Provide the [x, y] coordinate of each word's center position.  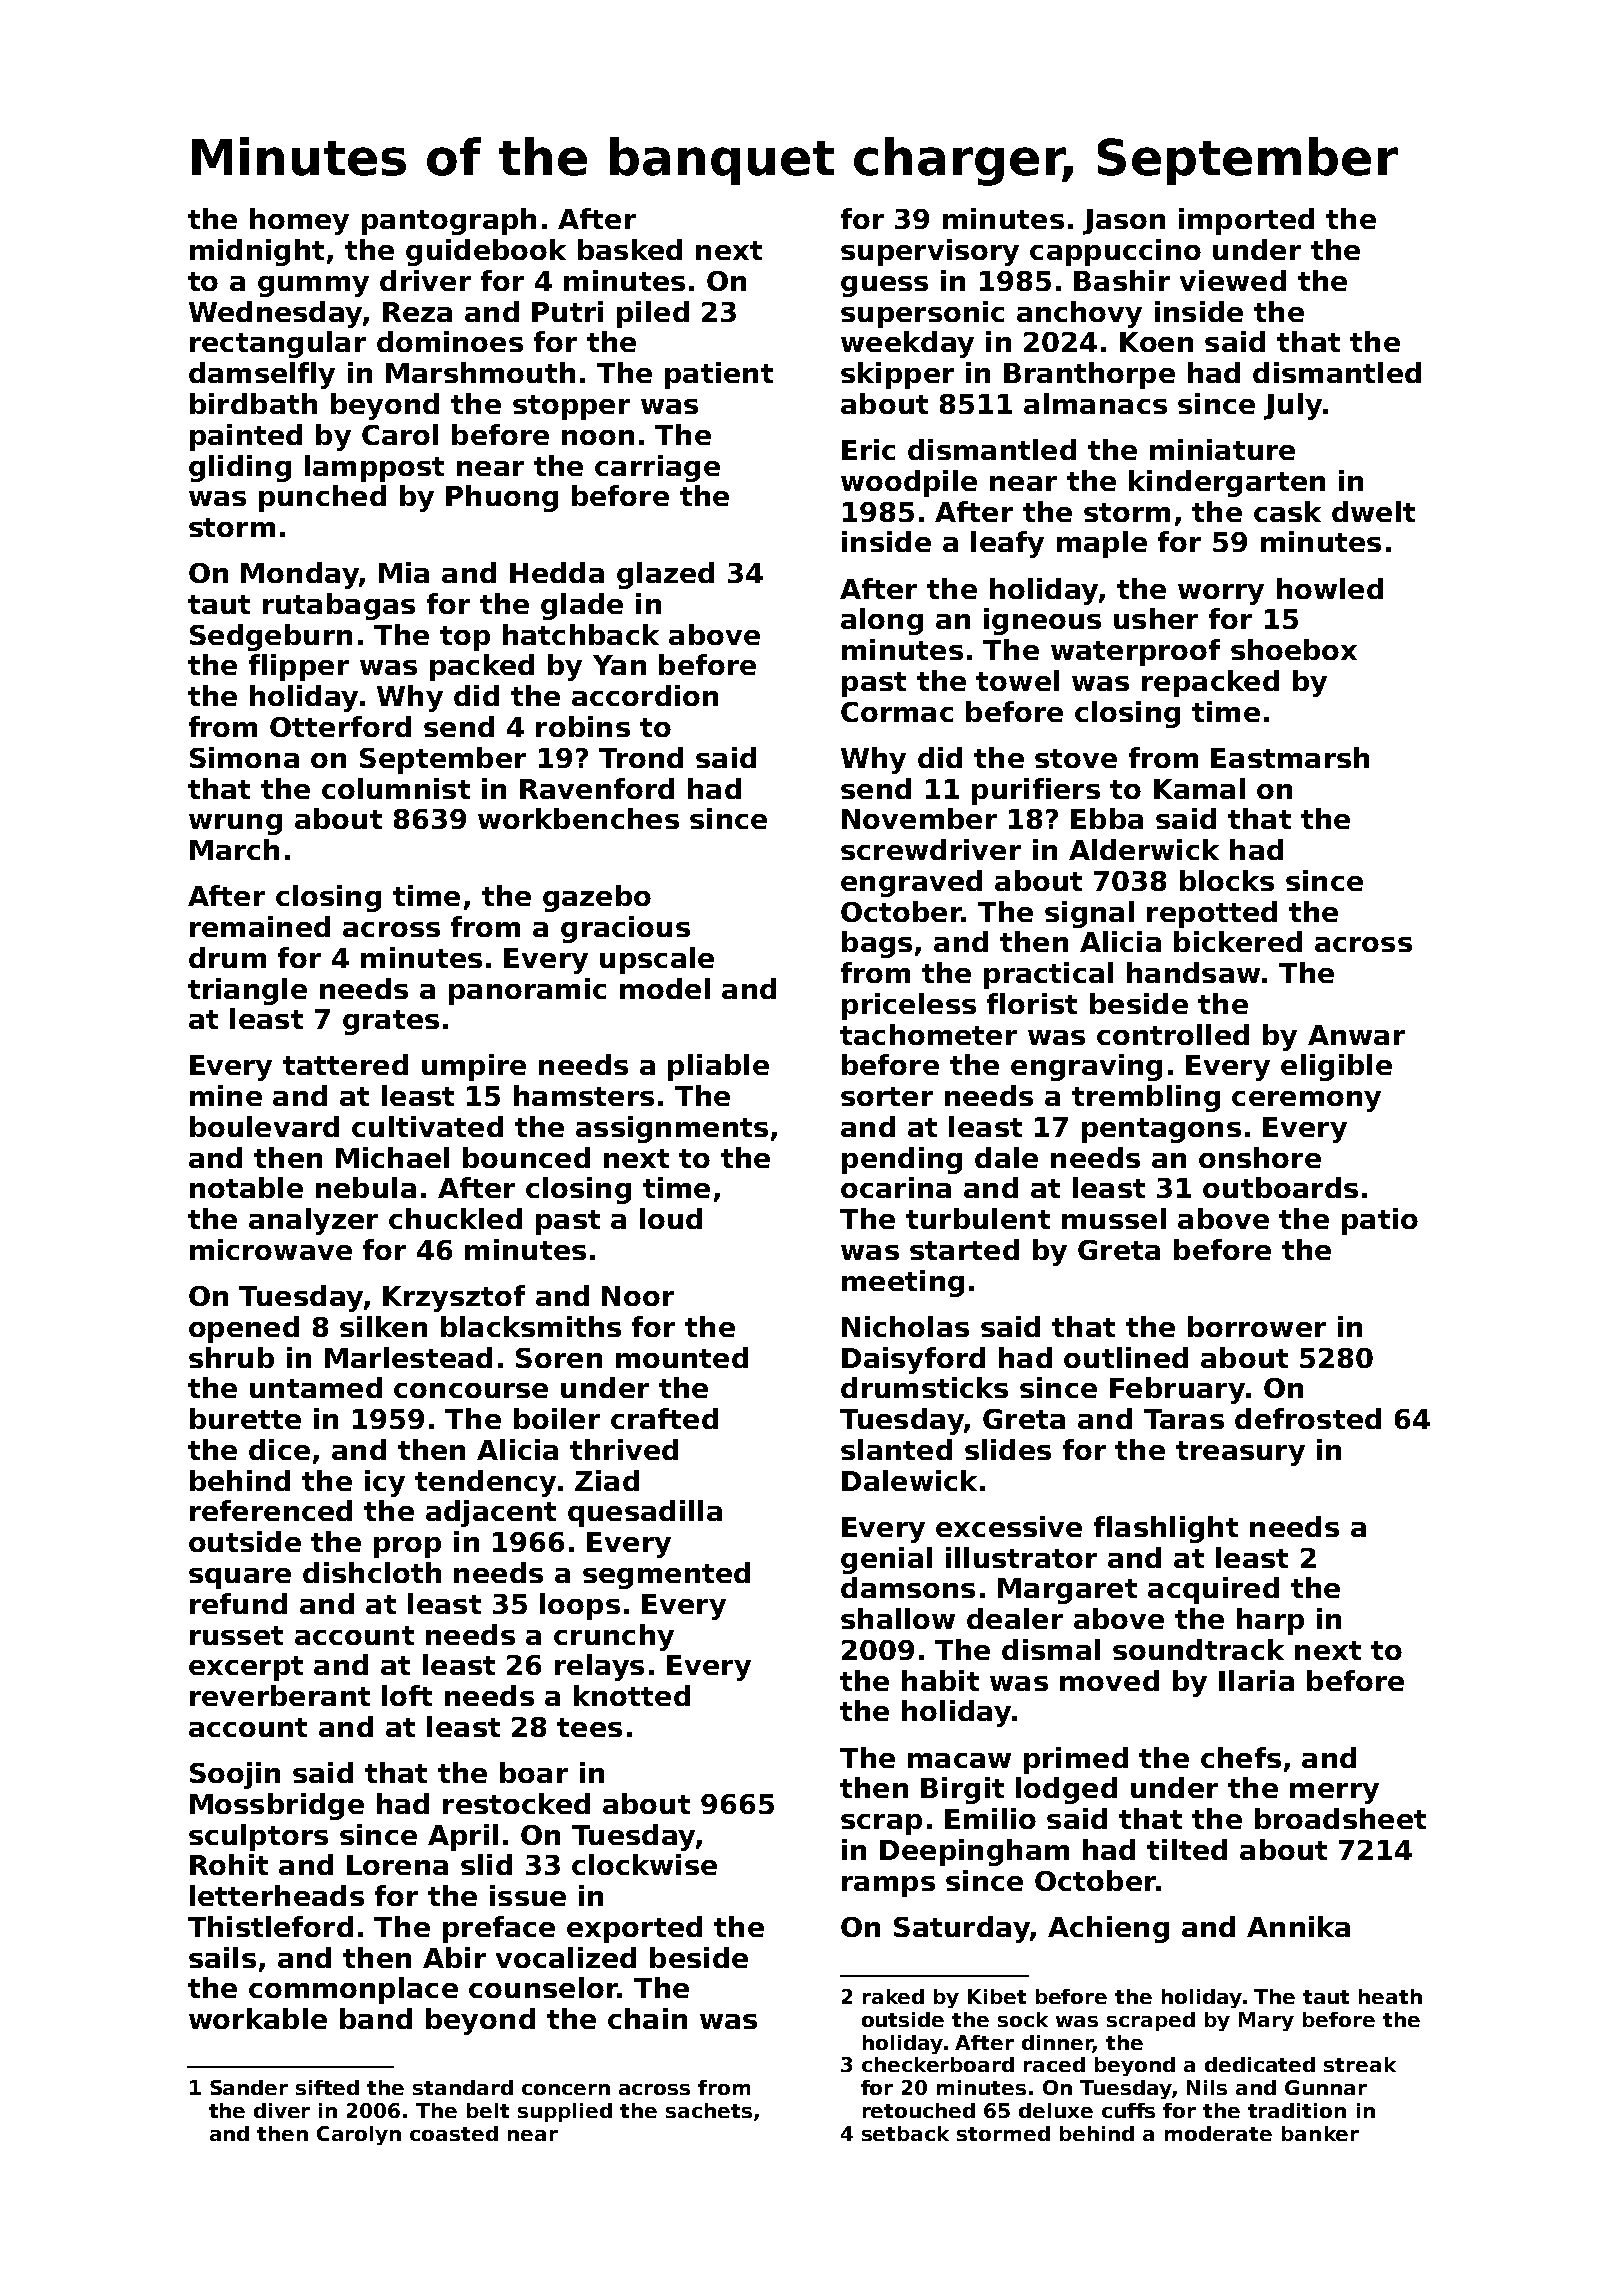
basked [630, 249]
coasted [454, 2133]
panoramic [527, 991]
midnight [257, 252]
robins [583, 726]
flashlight [1166, 1529]
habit [940, 1680]
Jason [1124, 222]
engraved [911, 883]
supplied [565, 2112]
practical [1048, 975]
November [919, 818]
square [240, 1578]
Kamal [1199, 788]
